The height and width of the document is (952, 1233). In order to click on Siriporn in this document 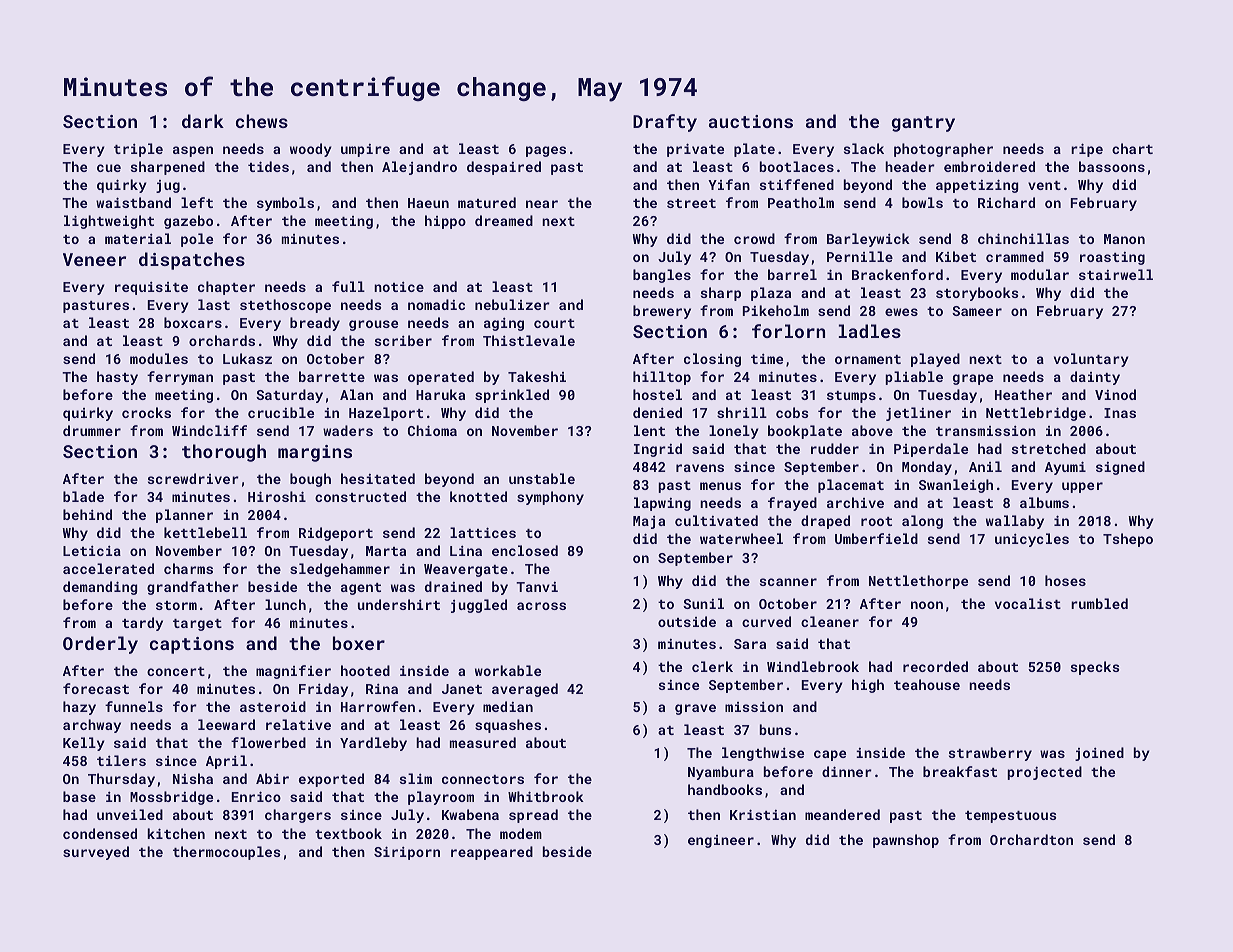, I will do `click(407, 853)`.
